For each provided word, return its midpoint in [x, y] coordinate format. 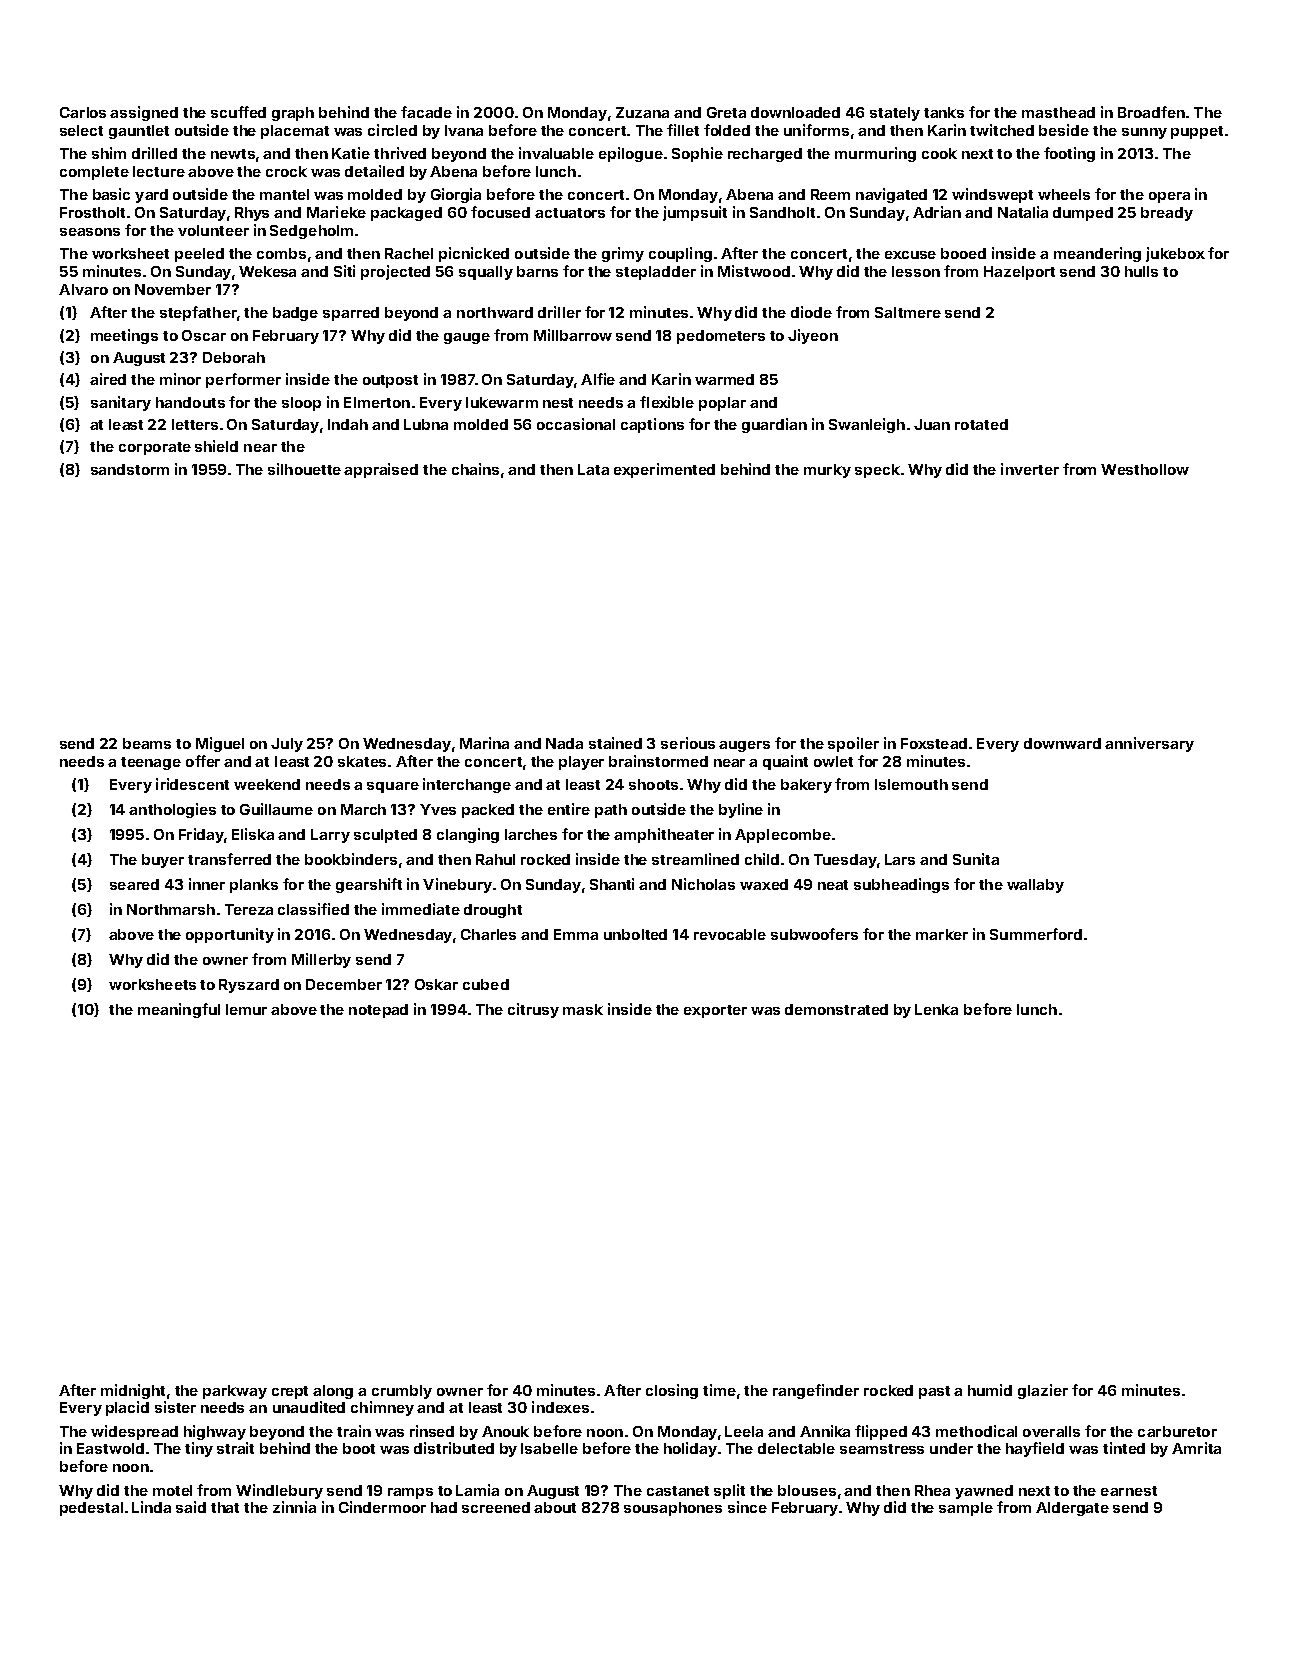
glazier [1043, 1391]
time [719, 1390]
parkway [235, 1392]
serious [688, 743]
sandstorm [130, 469]
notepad [378, 1011]
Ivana [464, 130]
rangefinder [816, 1391]
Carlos [83, 112]
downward [1062, 743]
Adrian [937, 212]
